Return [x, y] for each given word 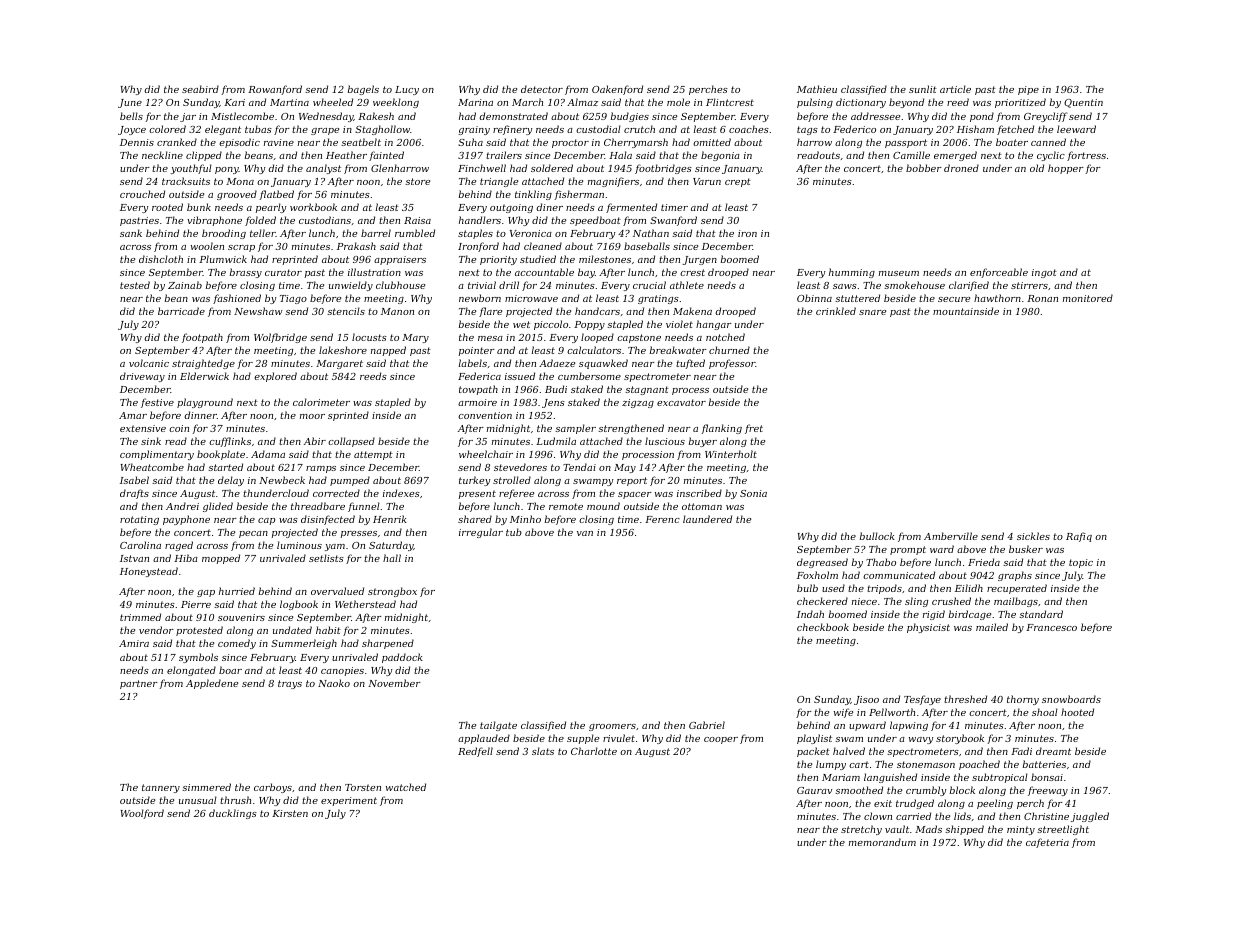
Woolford [142, 814]
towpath [478, 390]
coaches [749, 129]
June [130, 103]
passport [906, 143]
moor [312, 416]
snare [872, 312]
